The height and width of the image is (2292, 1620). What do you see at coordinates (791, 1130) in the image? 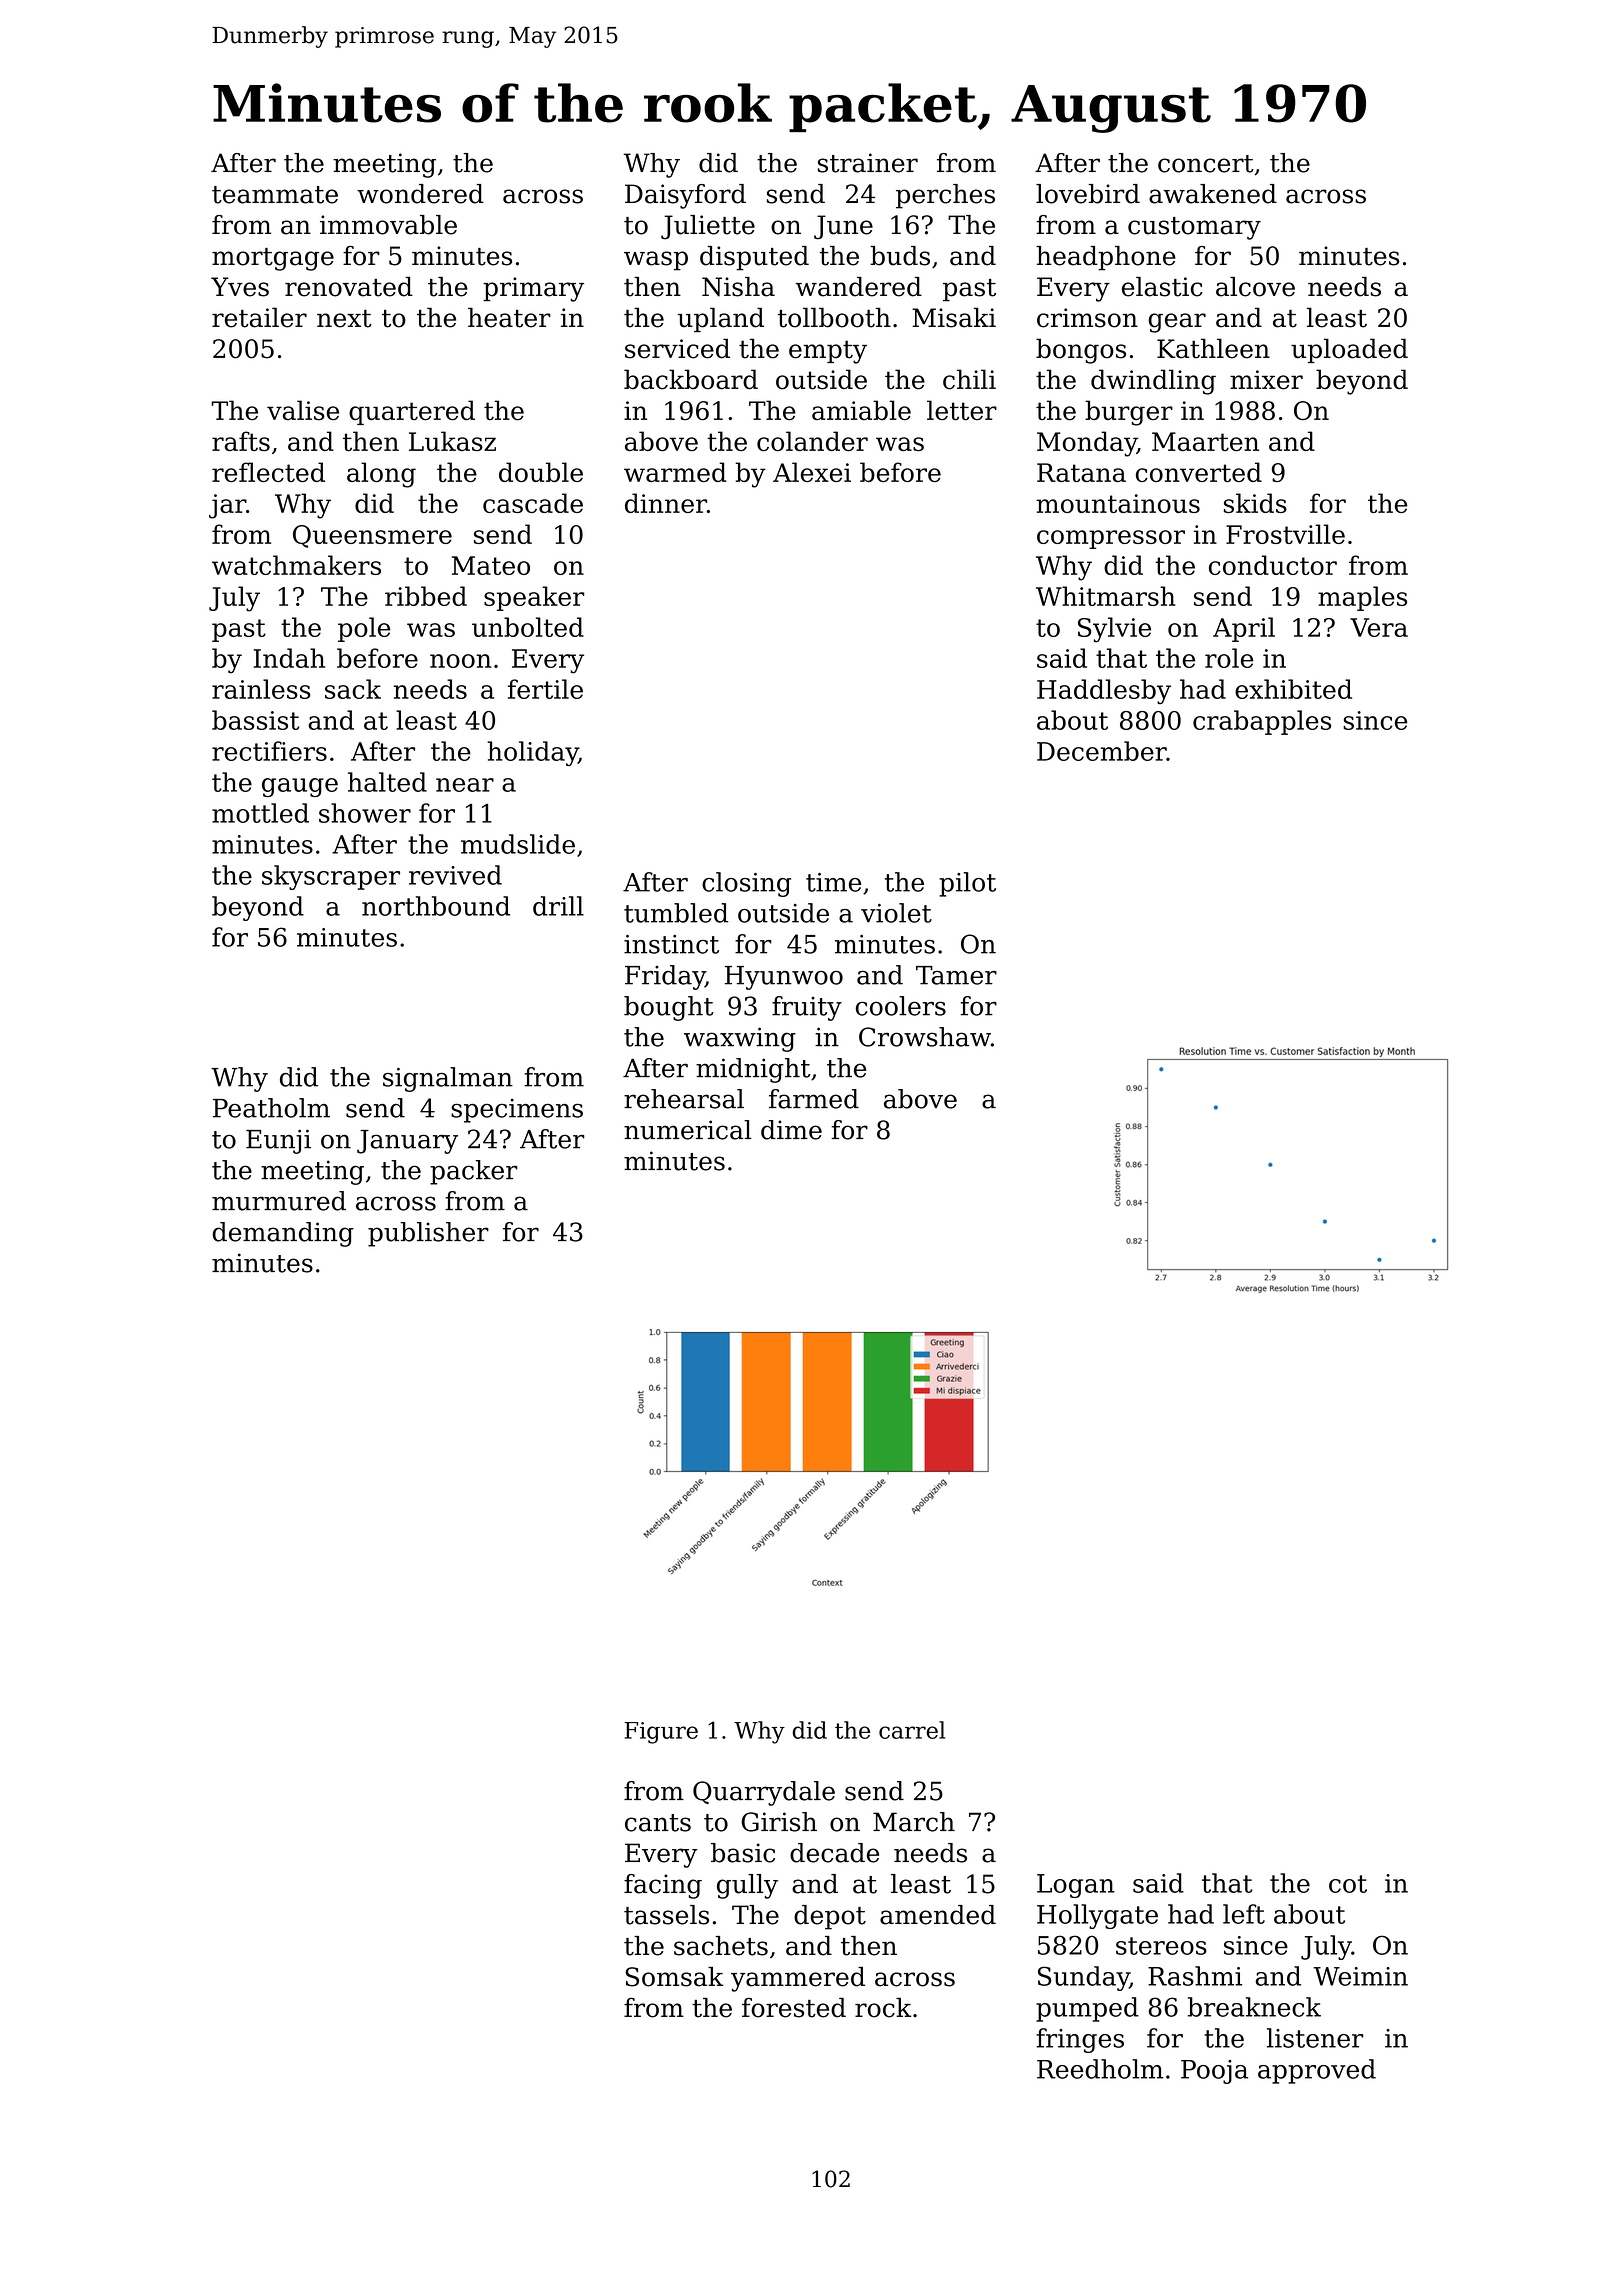
I see `dime` at bounding box center [791, 1130].
